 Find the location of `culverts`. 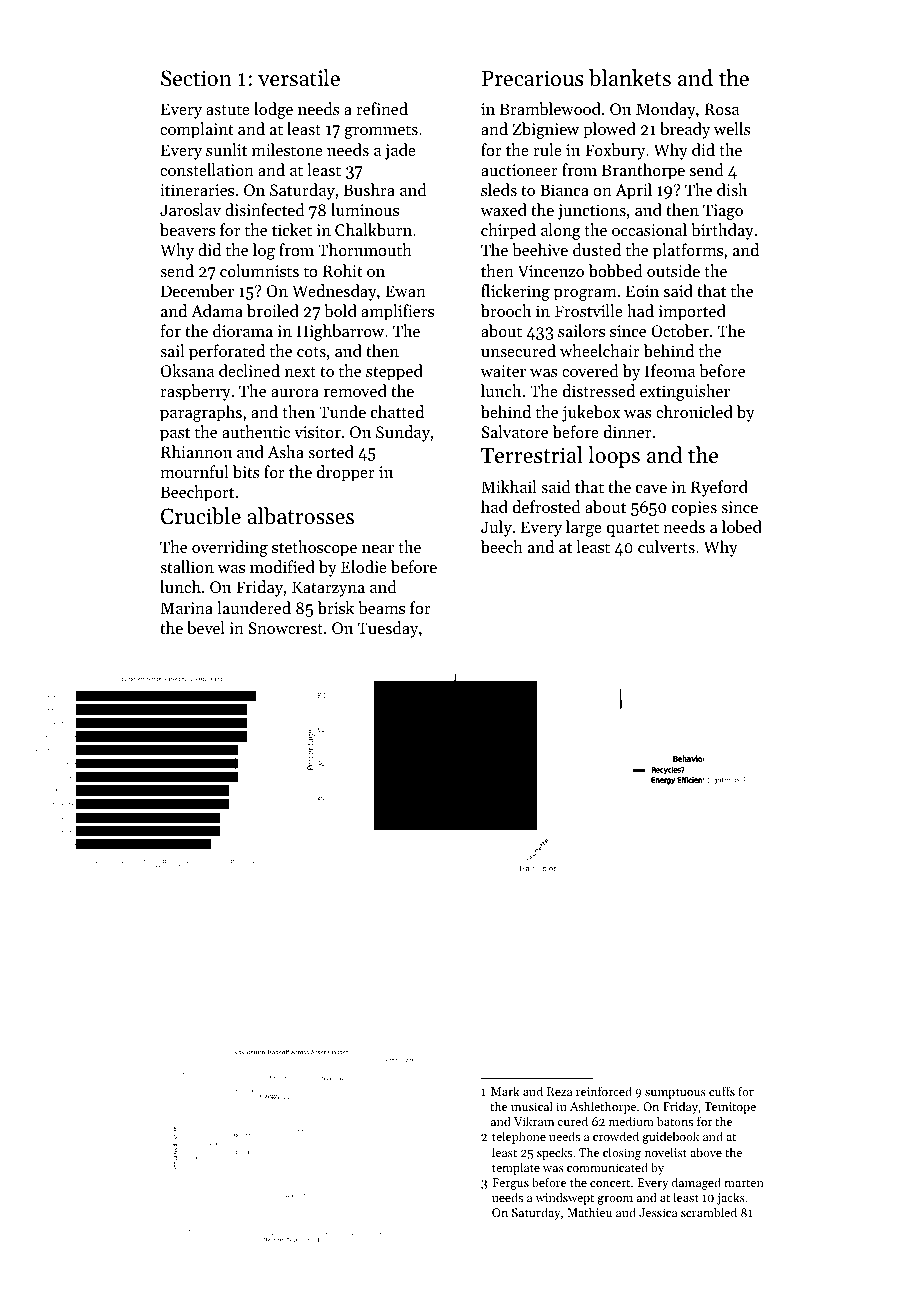

culverts is located at coordinates (666, 546).
